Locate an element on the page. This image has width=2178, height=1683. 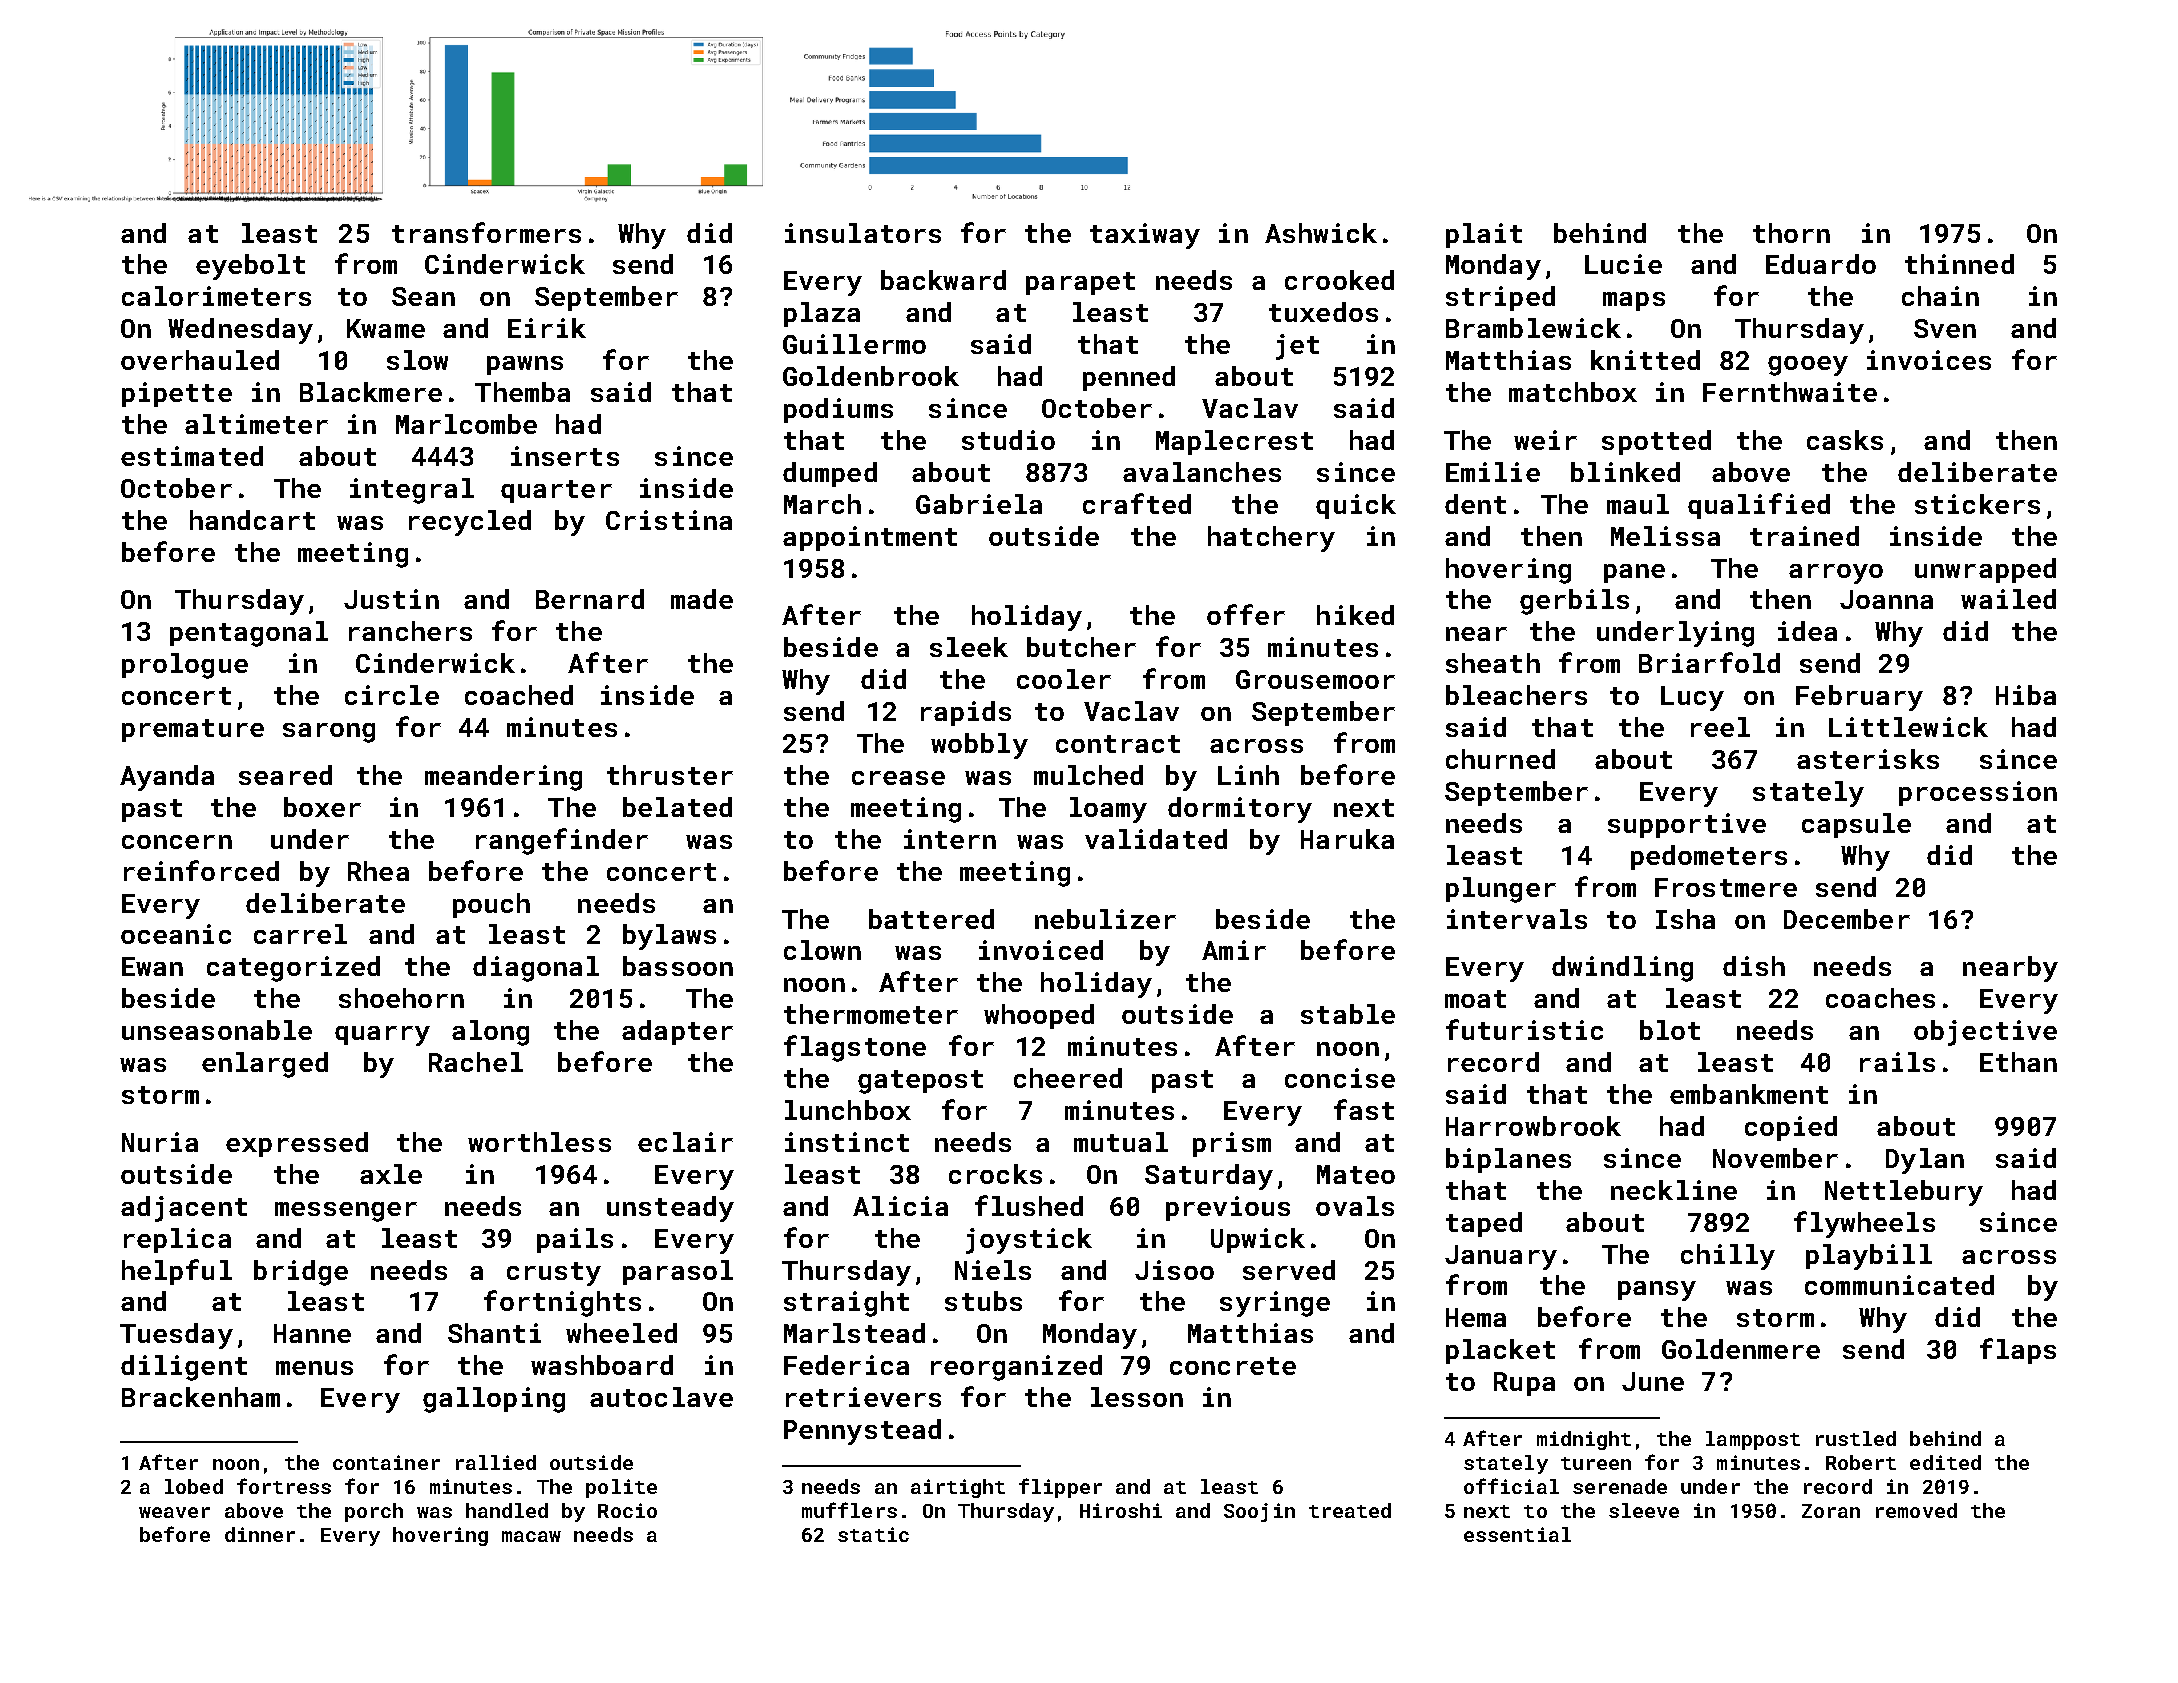
reel is located at coordinates (1720, 727).
